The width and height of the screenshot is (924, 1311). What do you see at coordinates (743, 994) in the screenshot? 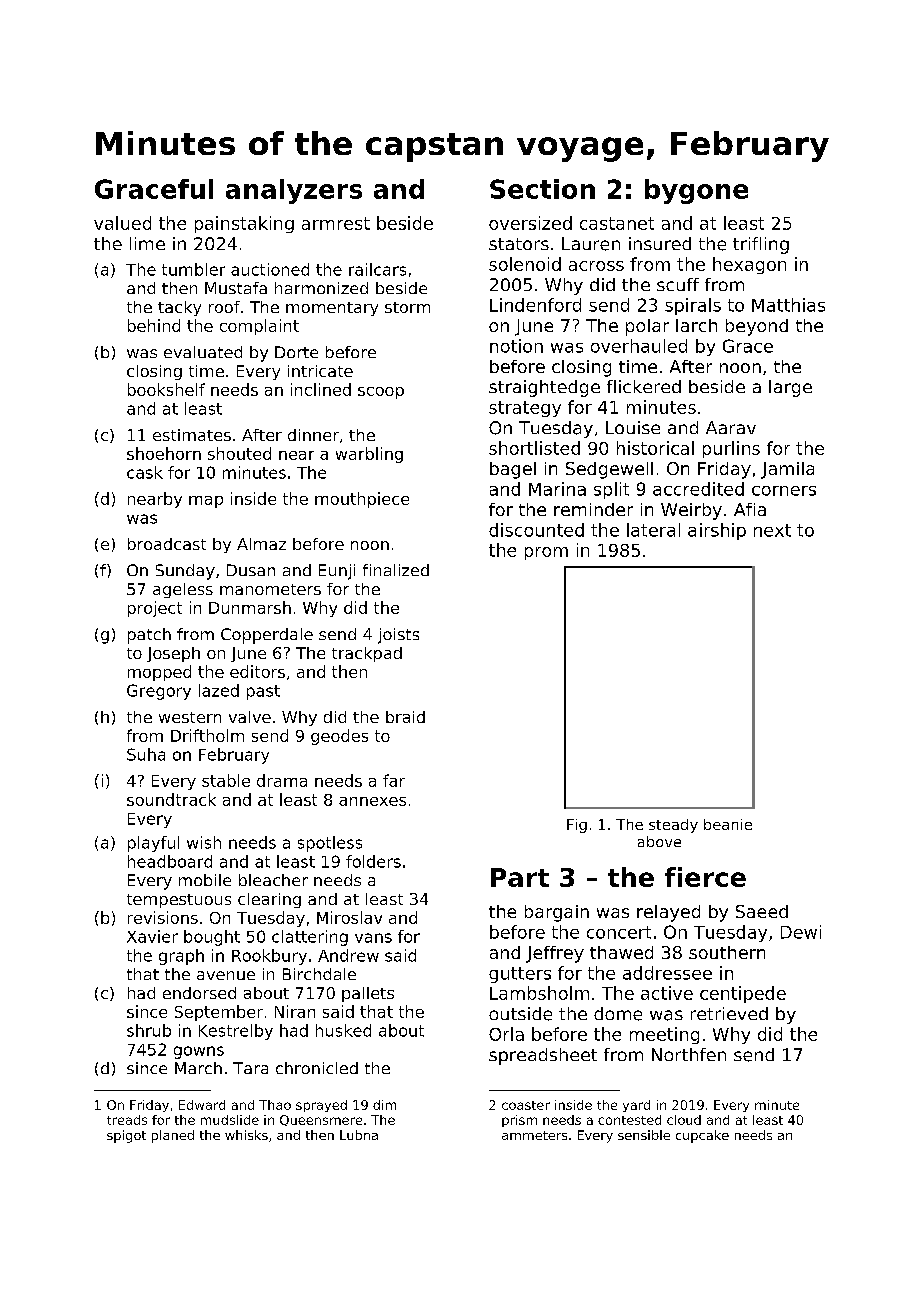
I see `centipede` at bounding box center [743, 994].
